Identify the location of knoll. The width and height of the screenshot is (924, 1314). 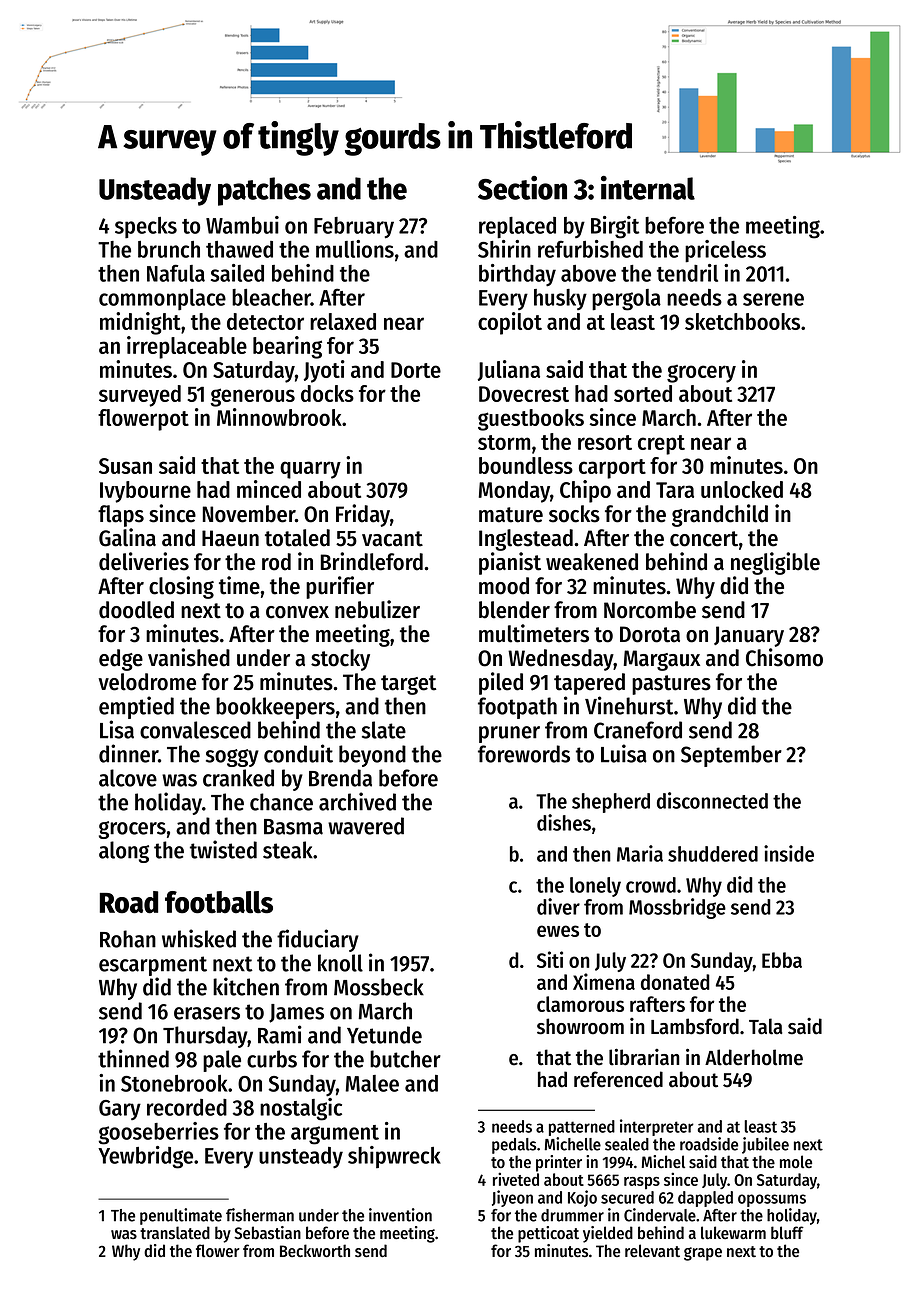
(340, 963).
